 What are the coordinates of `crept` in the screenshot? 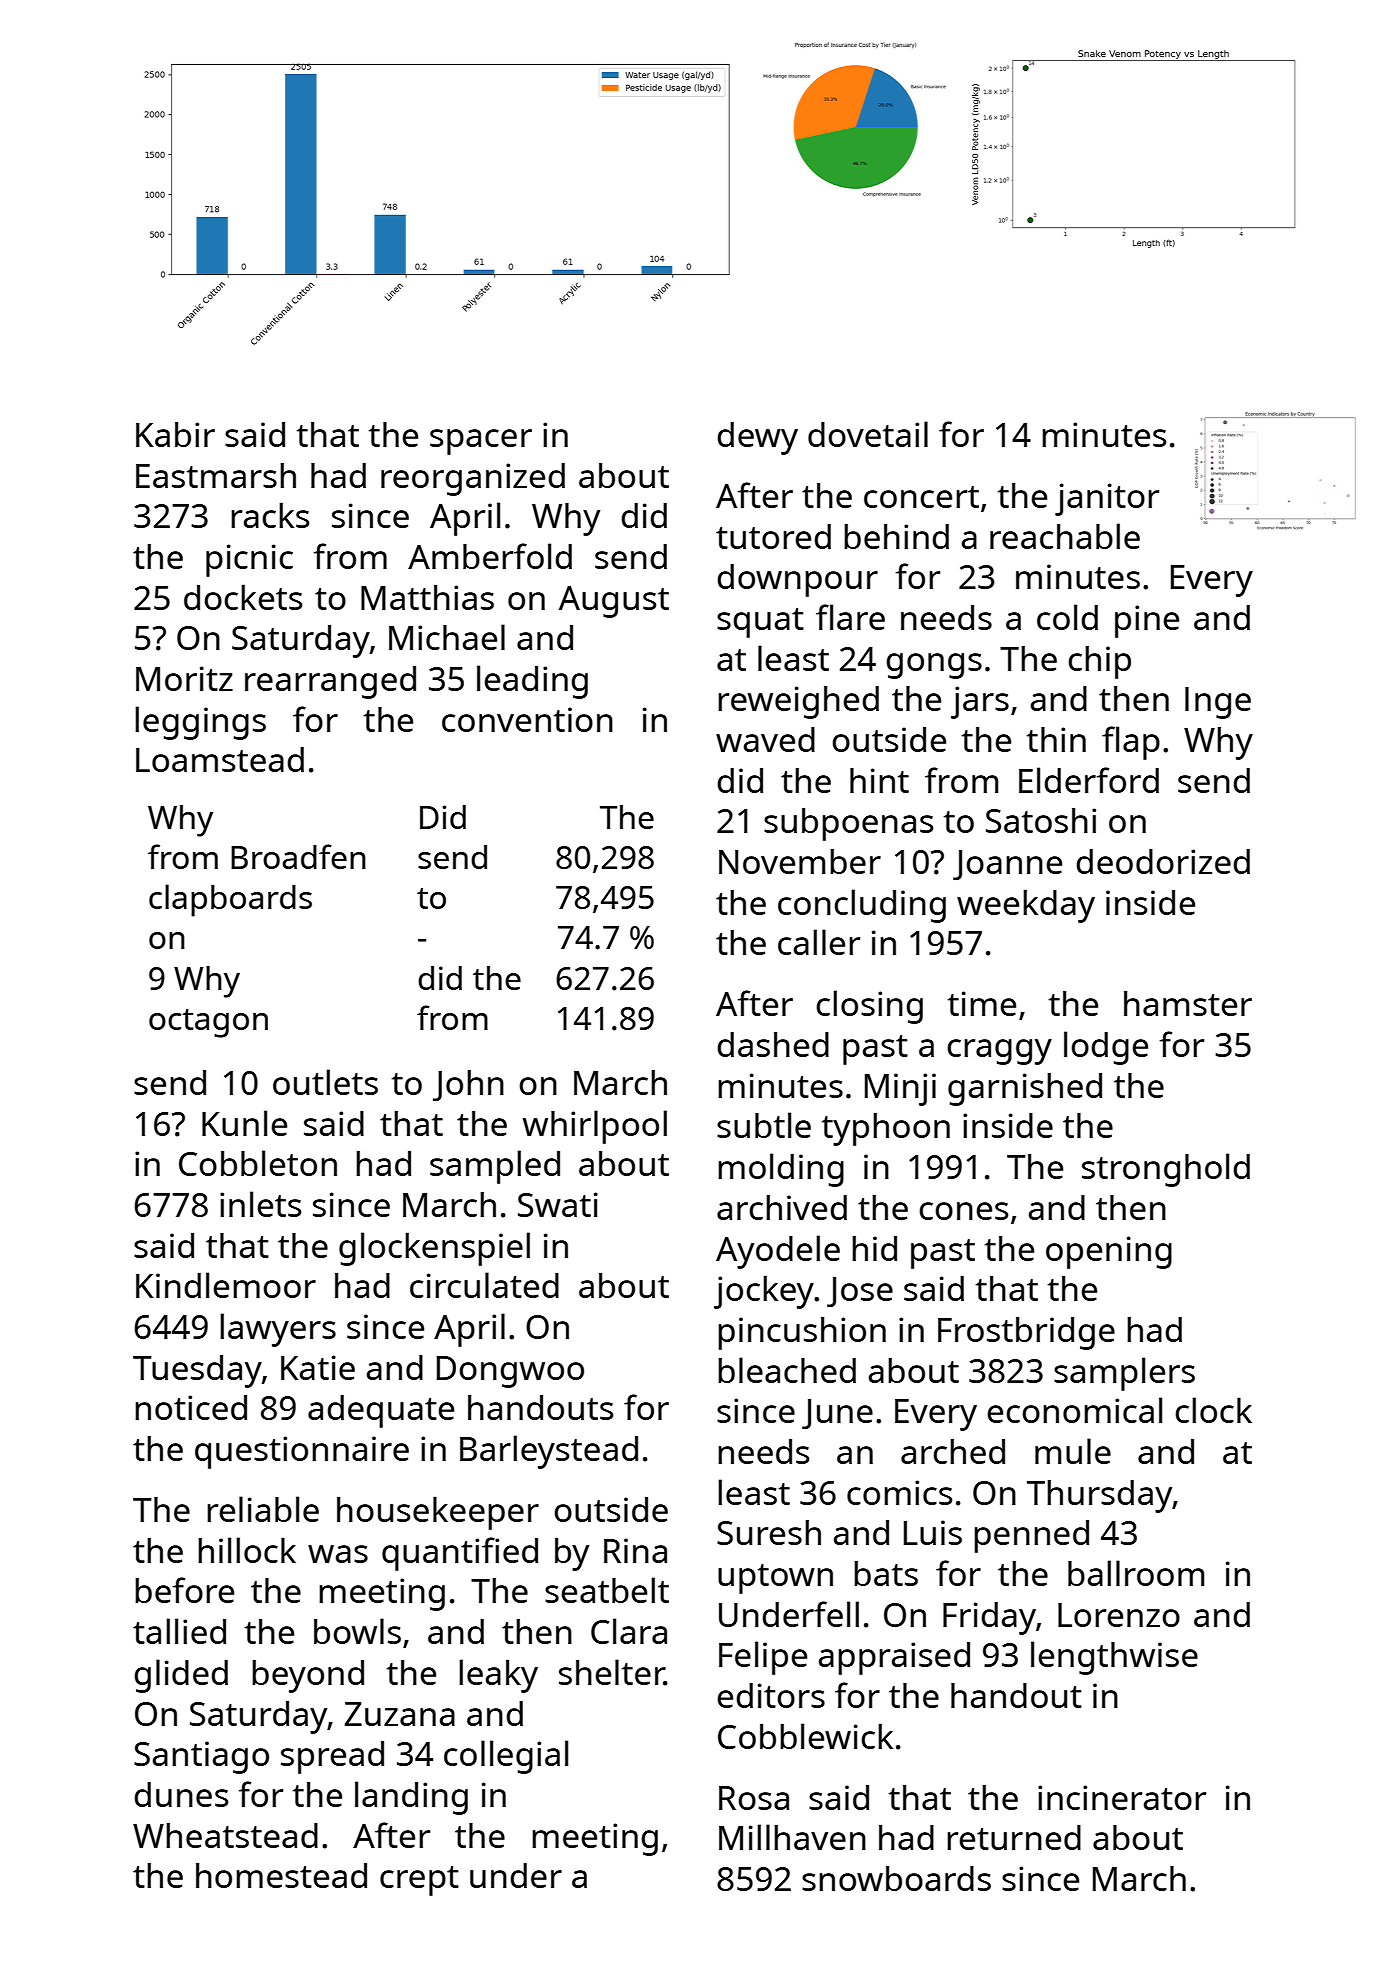 It's located at (419, 1881).
